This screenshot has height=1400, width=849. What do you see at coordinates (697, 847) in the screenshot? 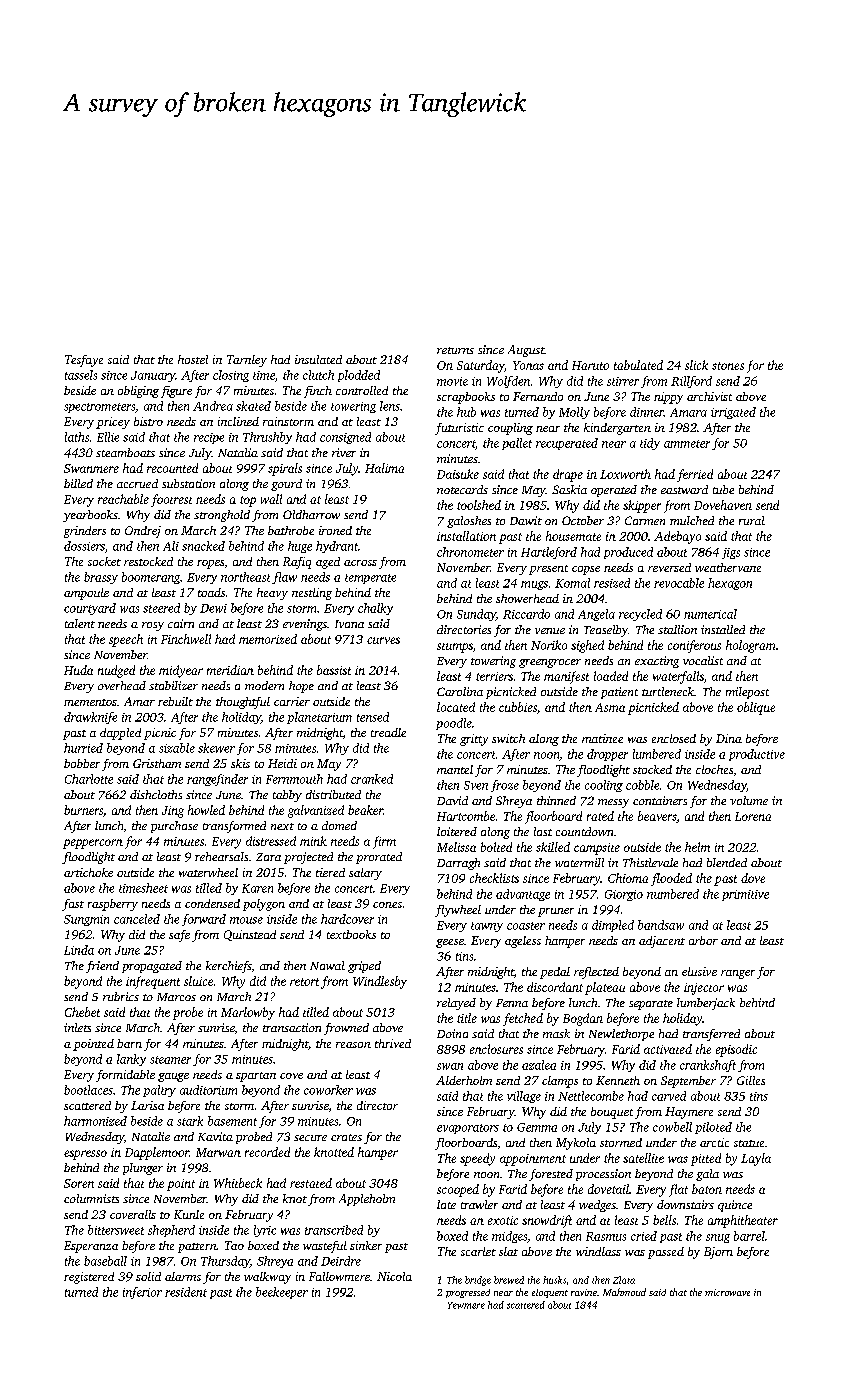
I see `helm` at bounding box center [697, 847].
